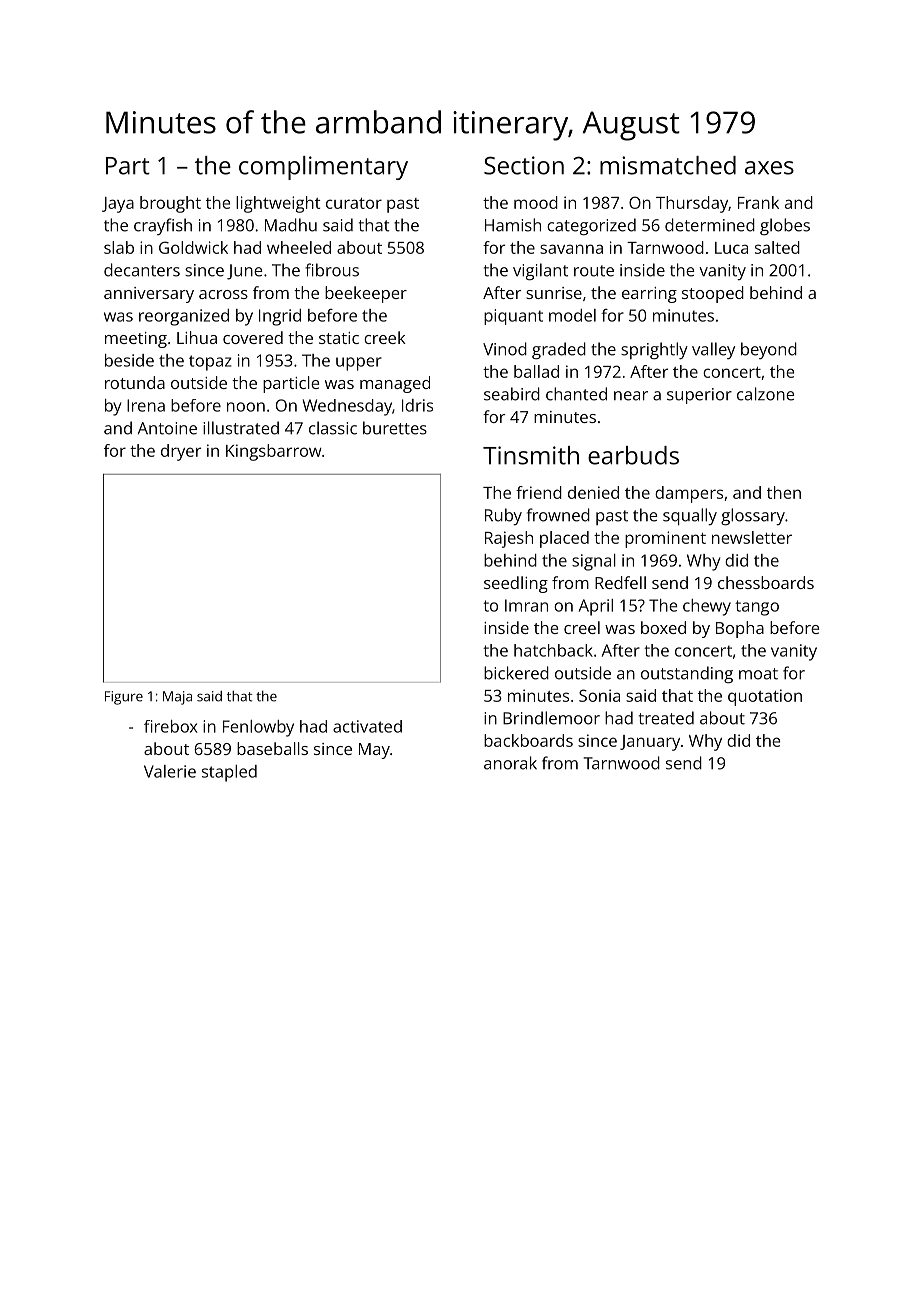 This document has width=924, height=1308. I want to click on graded, so click(559, 350).
